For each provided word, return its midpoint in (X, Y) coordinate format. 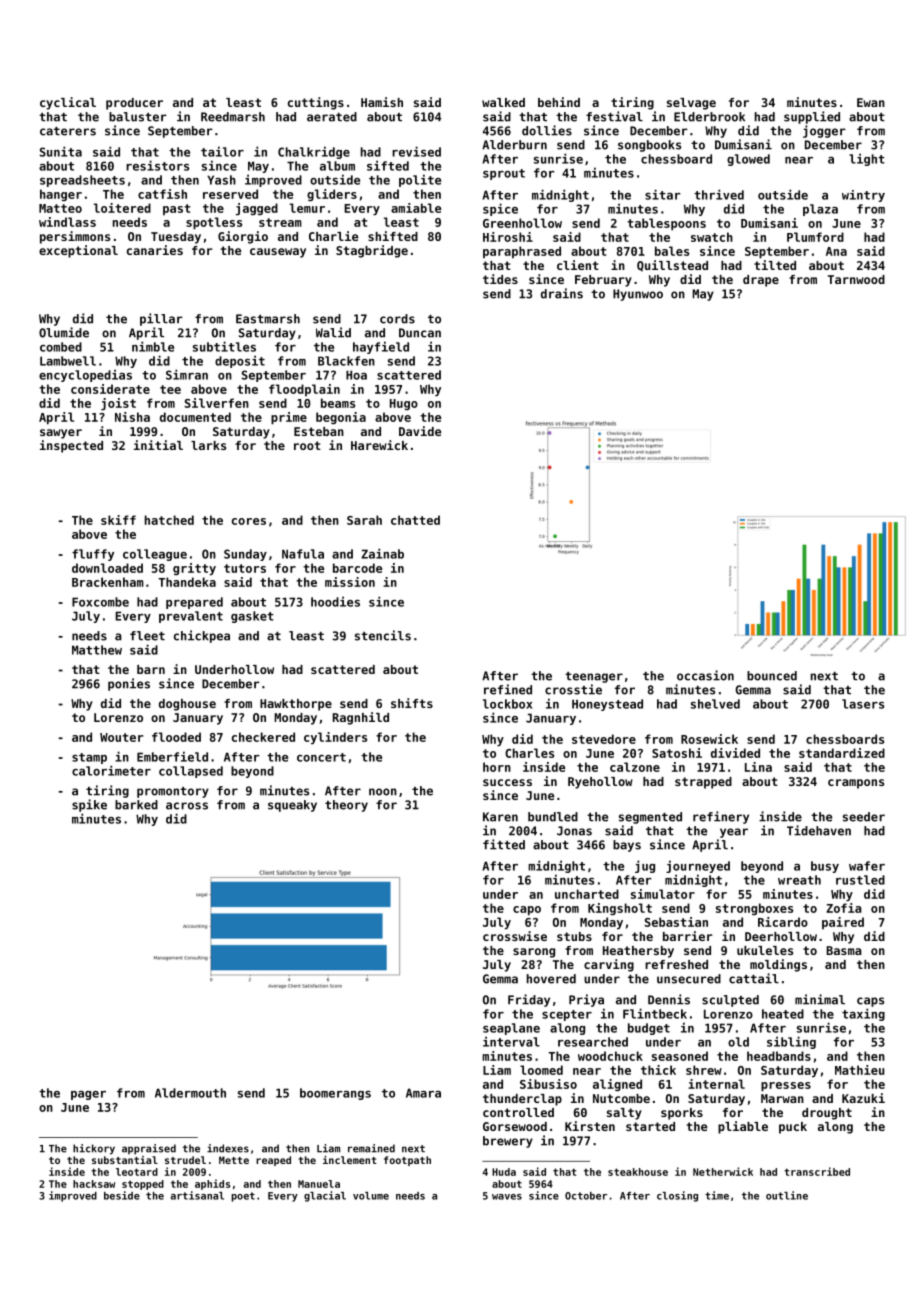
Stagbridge (372, 251)
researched (593, 1042)
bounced (772, 676)
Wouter (121, 737)
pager (88, 1095)
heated (783, 1014)
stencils (383, 635)
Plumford (815, 237)
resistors (157, 165)
